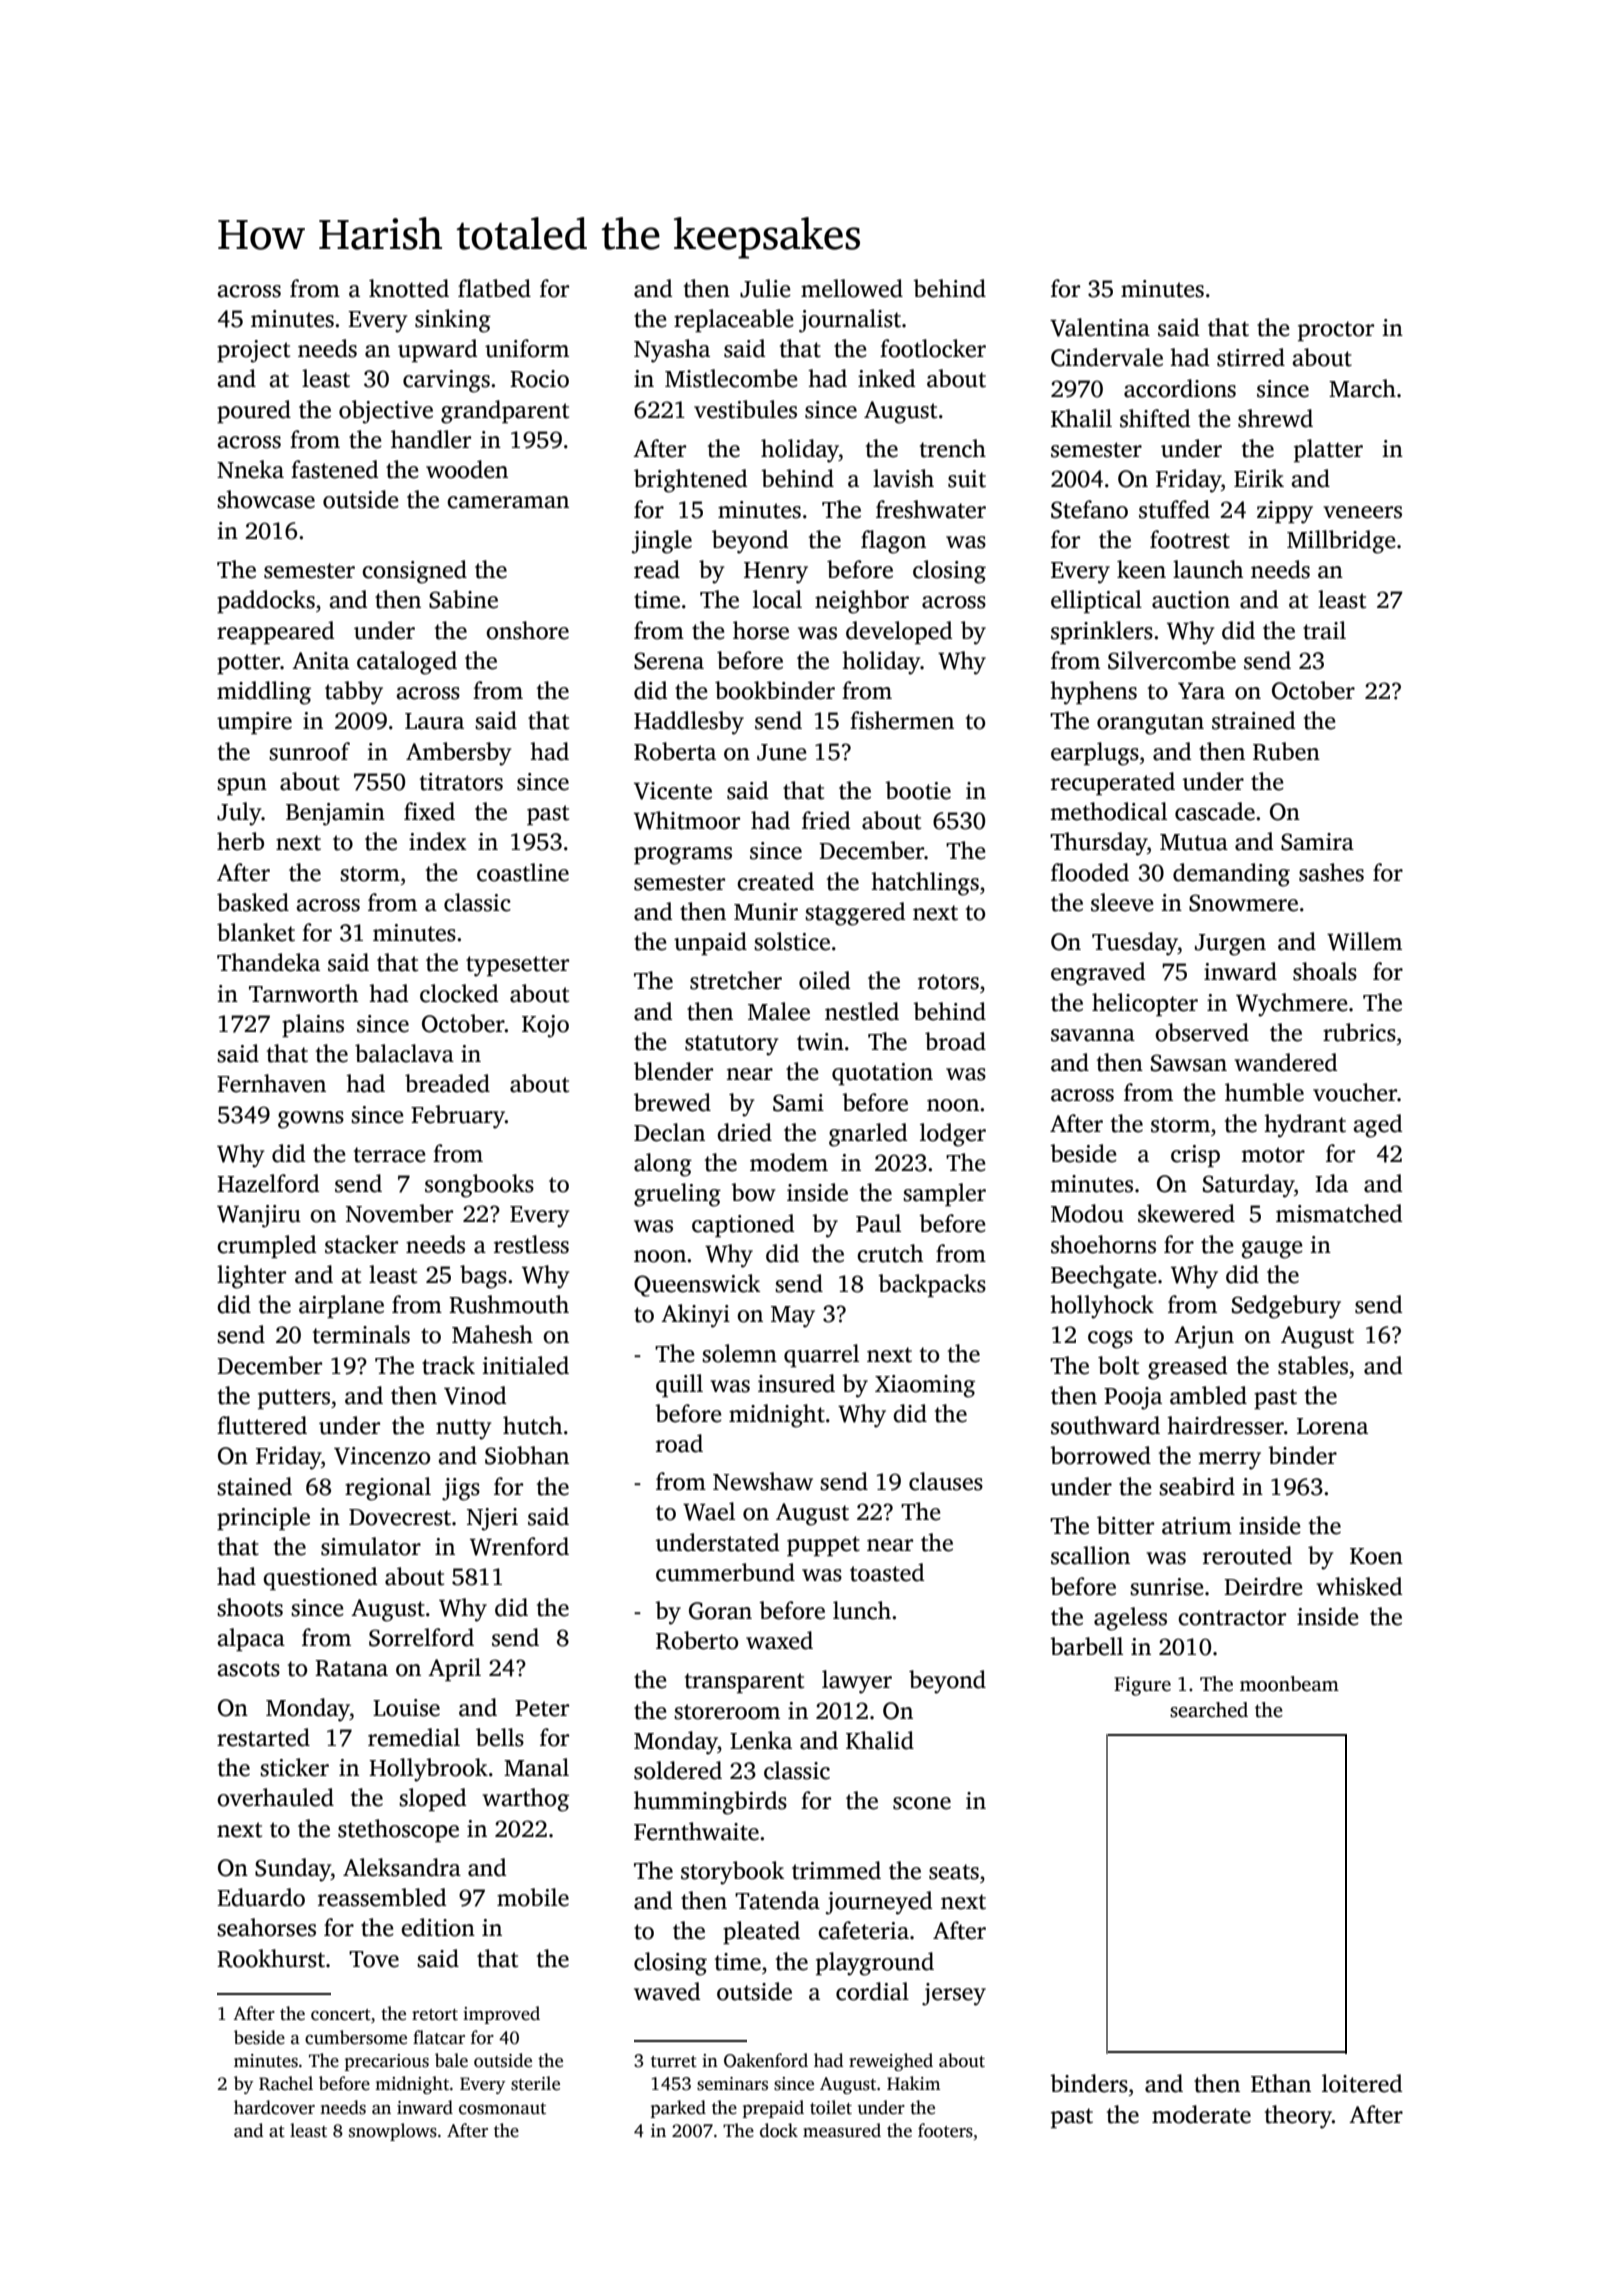  I want to click on Julie, so click(765, 288).
